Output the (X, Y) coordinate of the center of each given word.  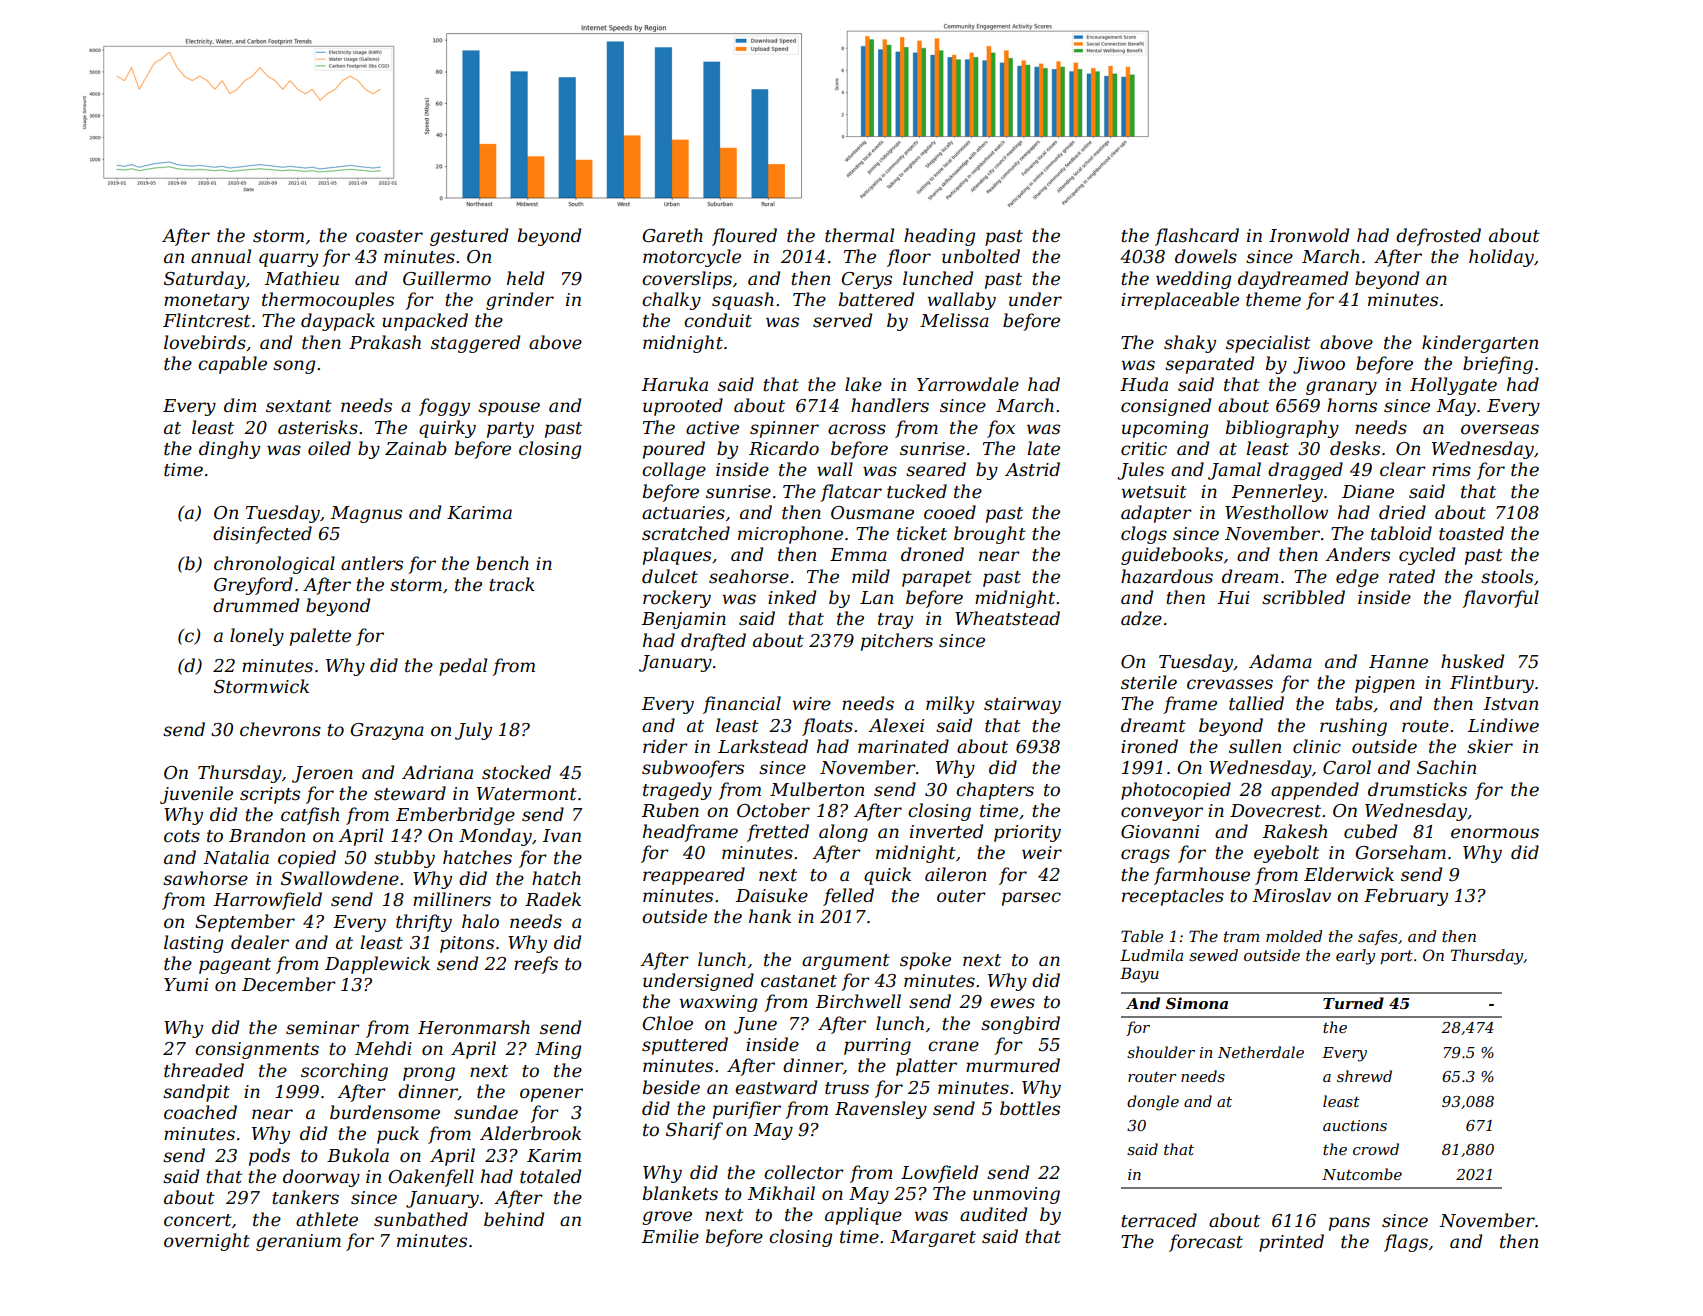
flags (1406, 1243)
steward (410, 793)
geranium (298, 1242)
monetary (206, 302)
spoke (925, 961)
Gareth (673, 235)
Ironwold (1309, 235)
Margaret (933, 1238)
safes (1378, 937)
